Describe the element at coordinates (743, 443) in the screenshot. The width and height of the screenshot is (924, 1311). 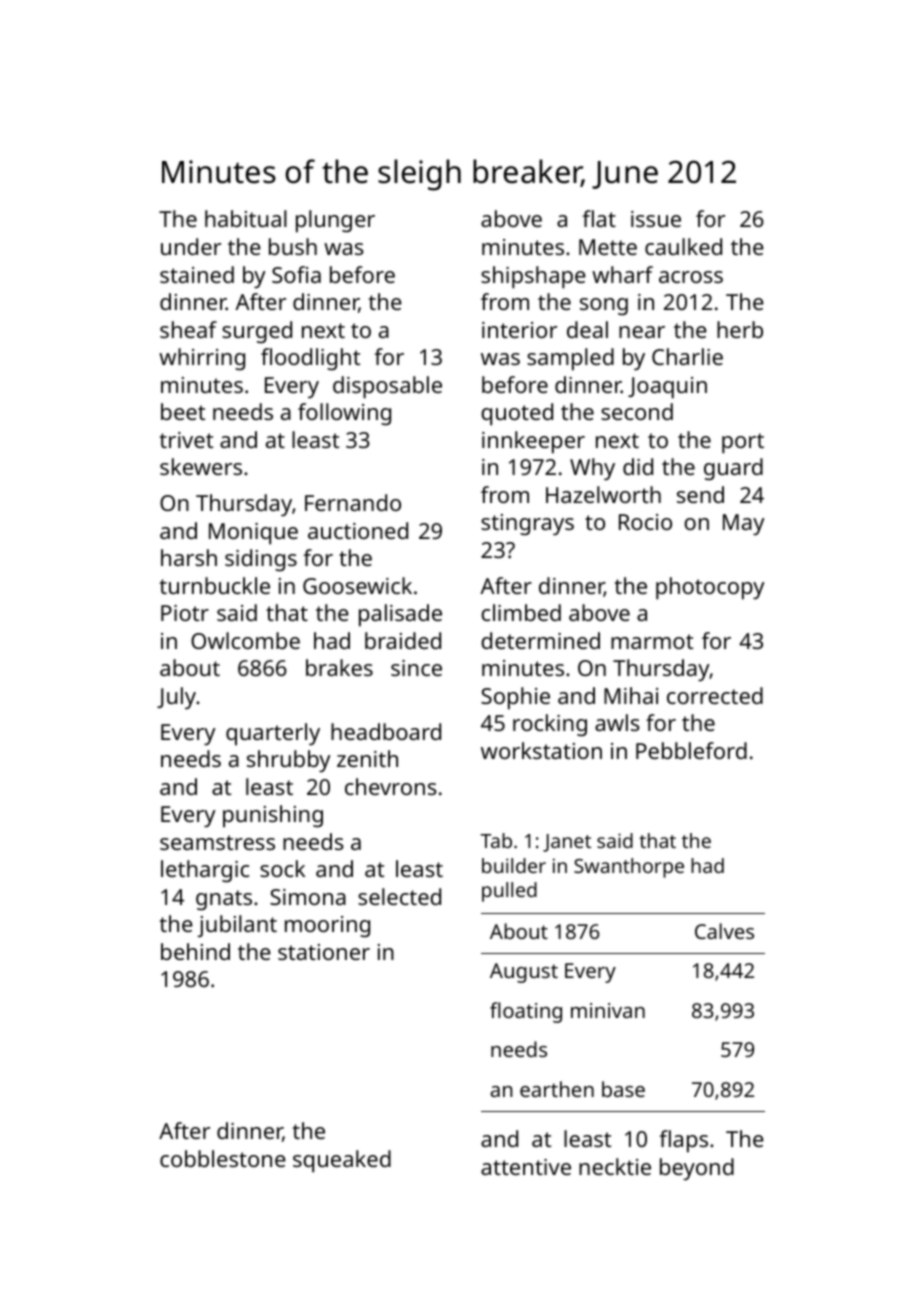
I see `port` at that location.
